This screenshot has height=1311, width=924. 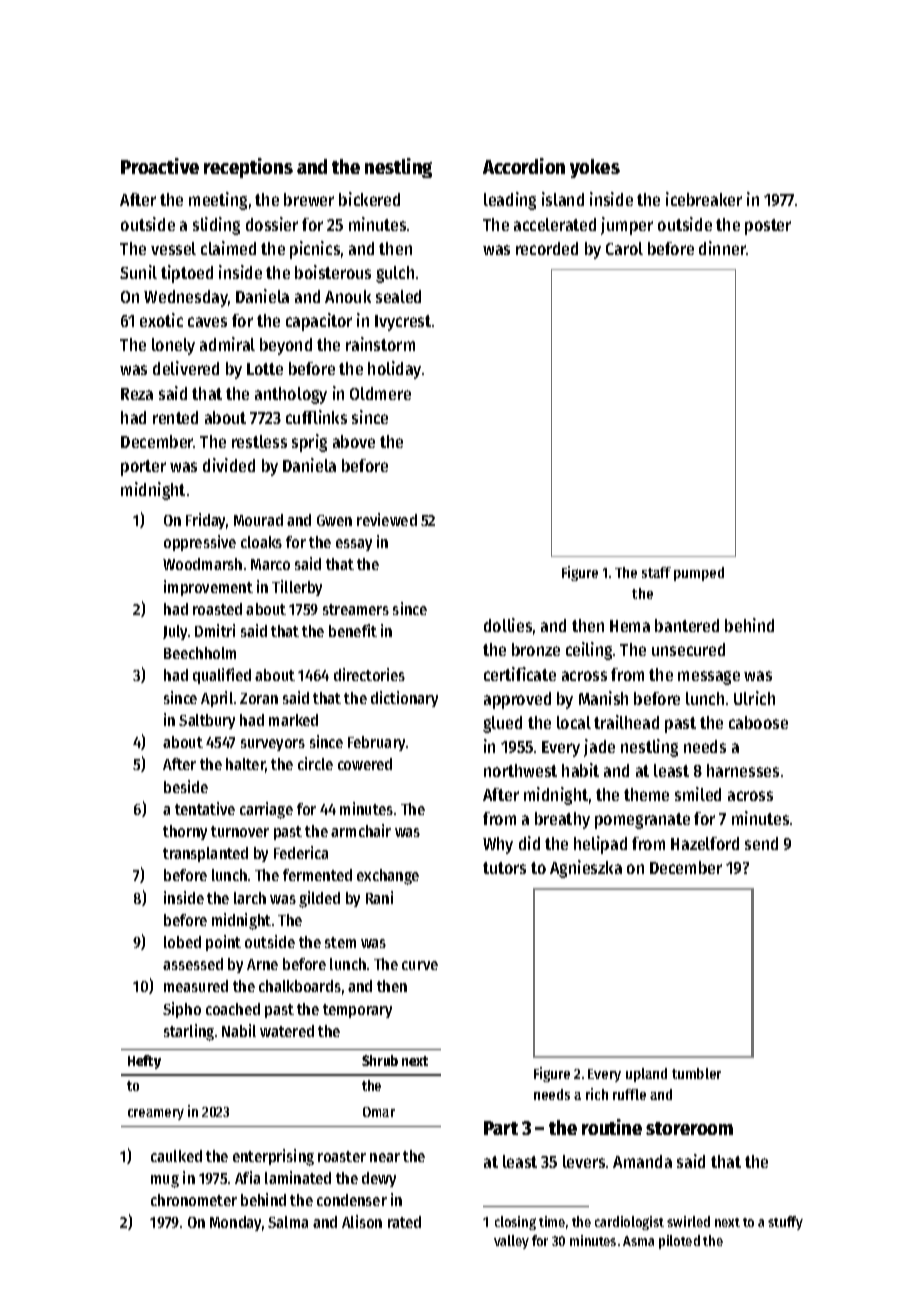 I want to click on pumped, so click(x=699, y=574).
